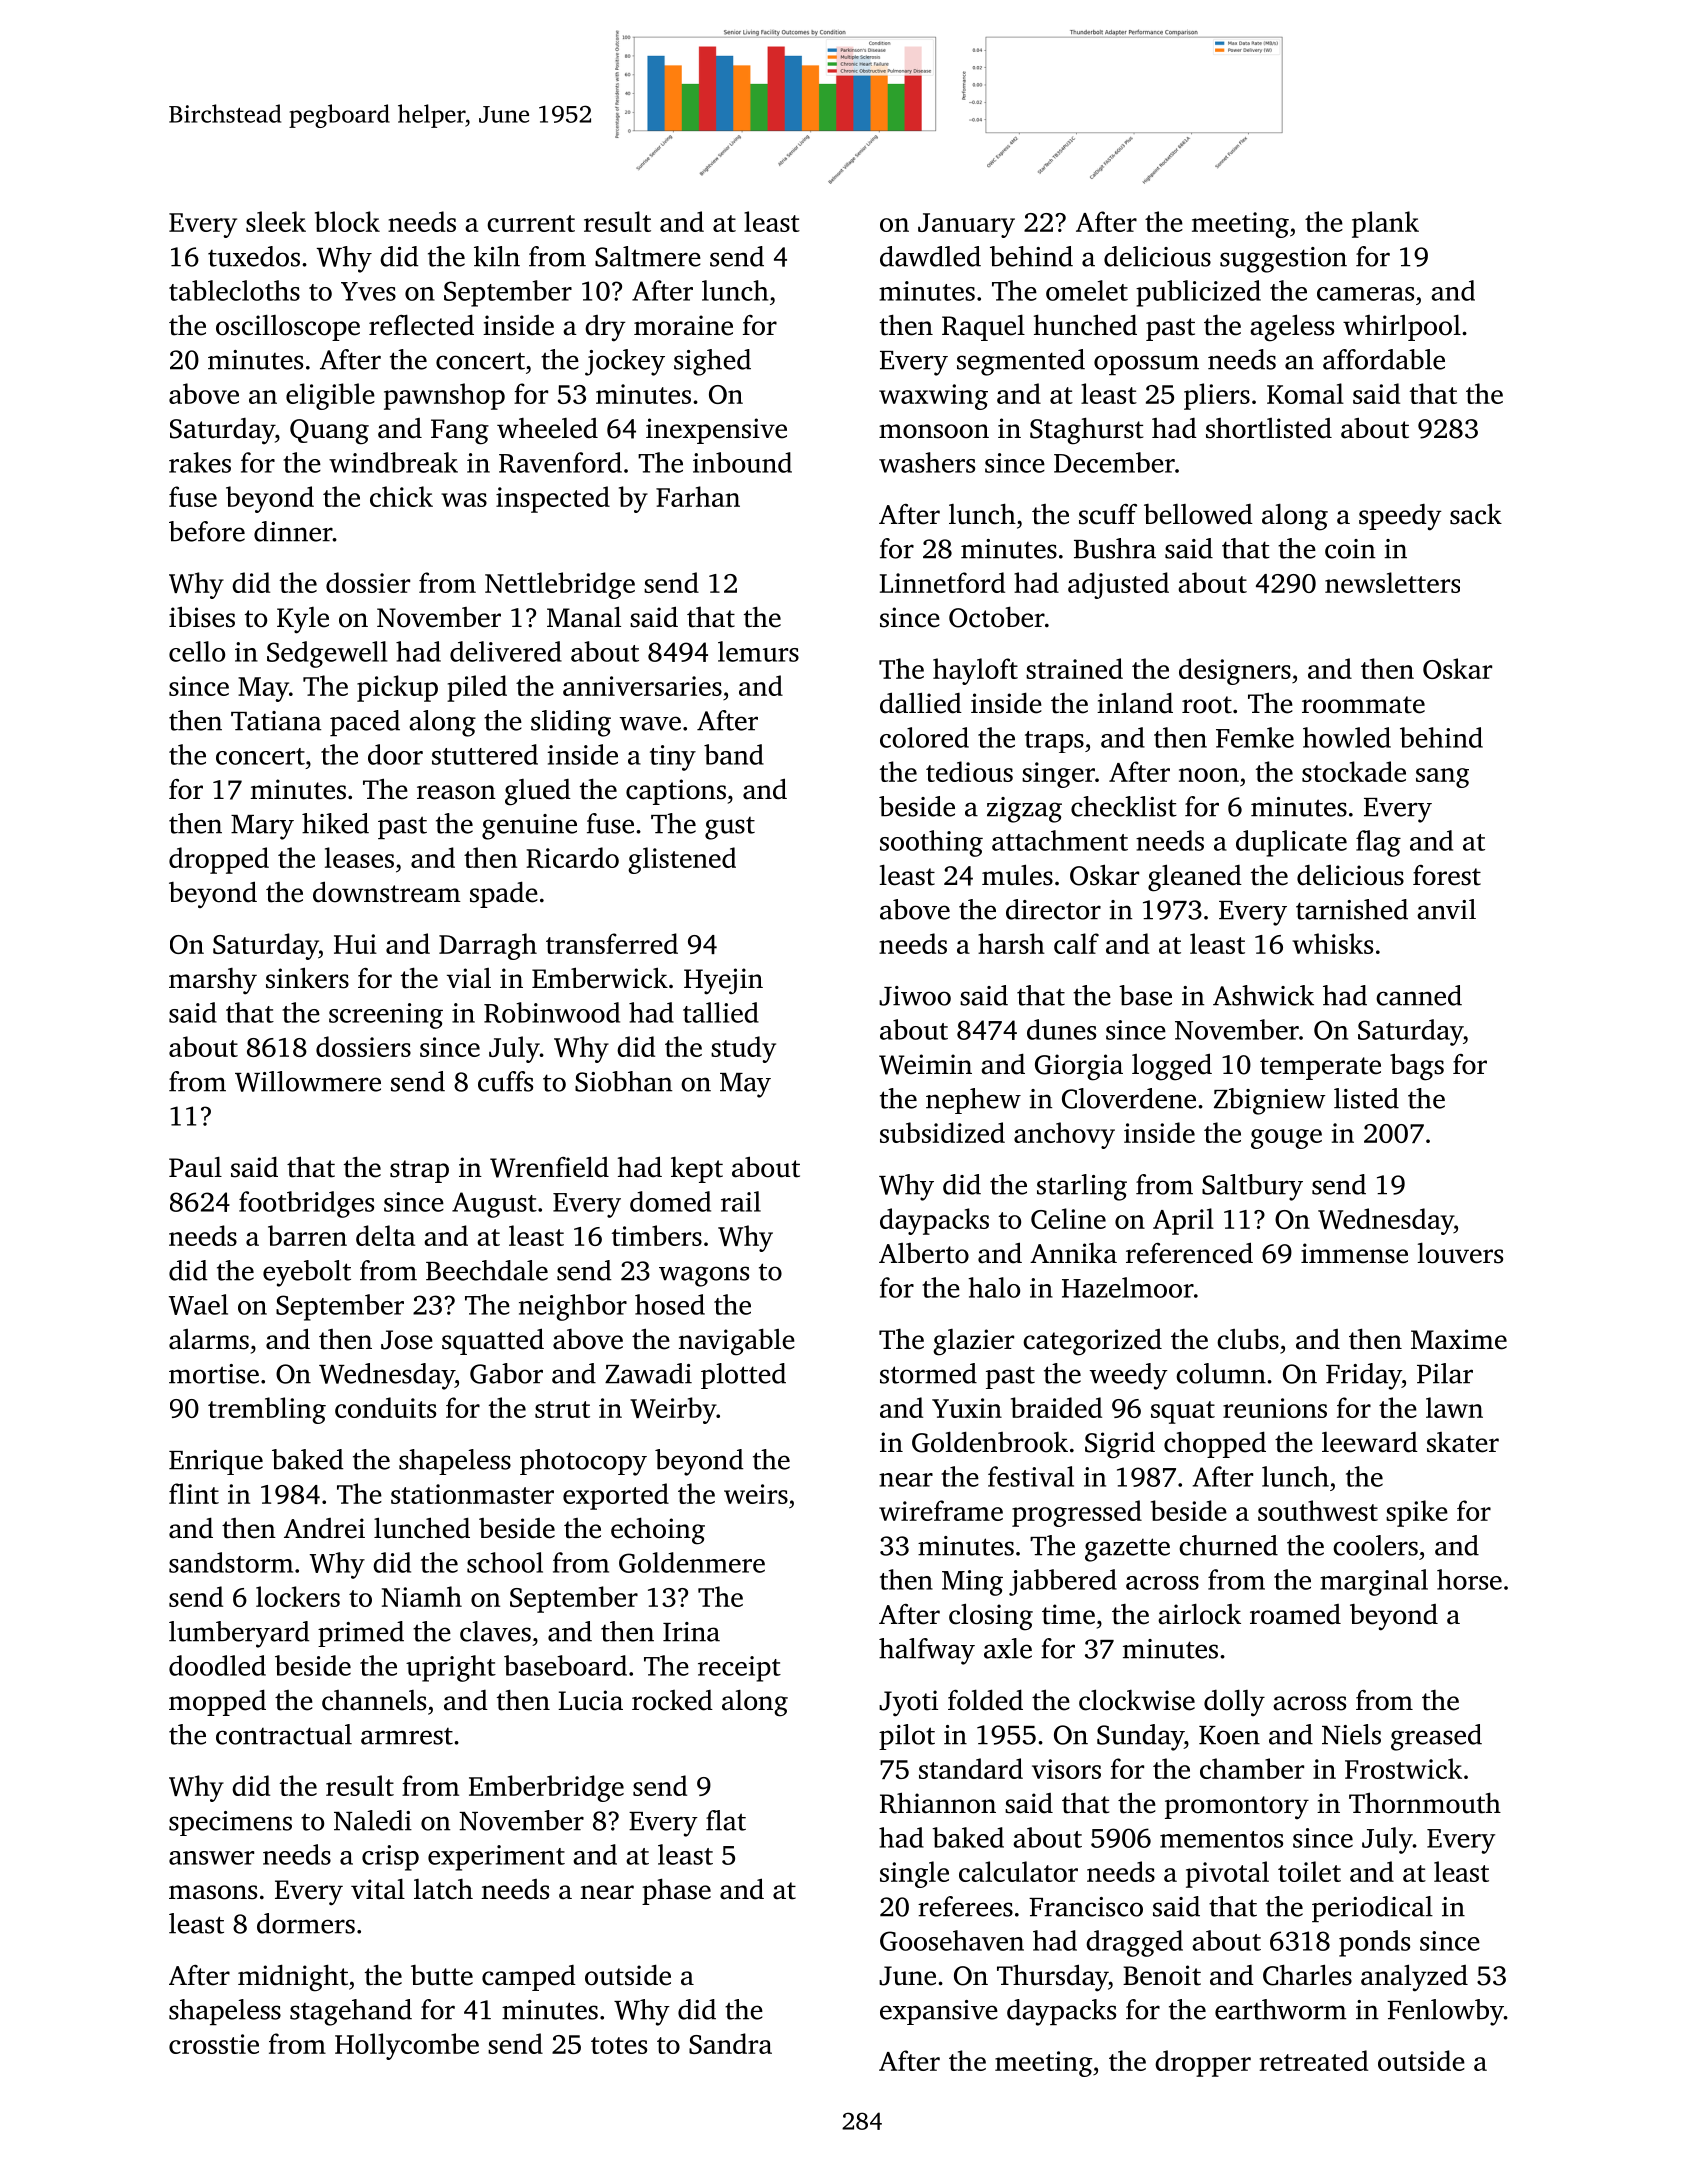 Image resolution: width=1683 pixels, height=2178 pixels. Describe the element at coordinates (743, 1049) in the document. I see `study` at that location.
